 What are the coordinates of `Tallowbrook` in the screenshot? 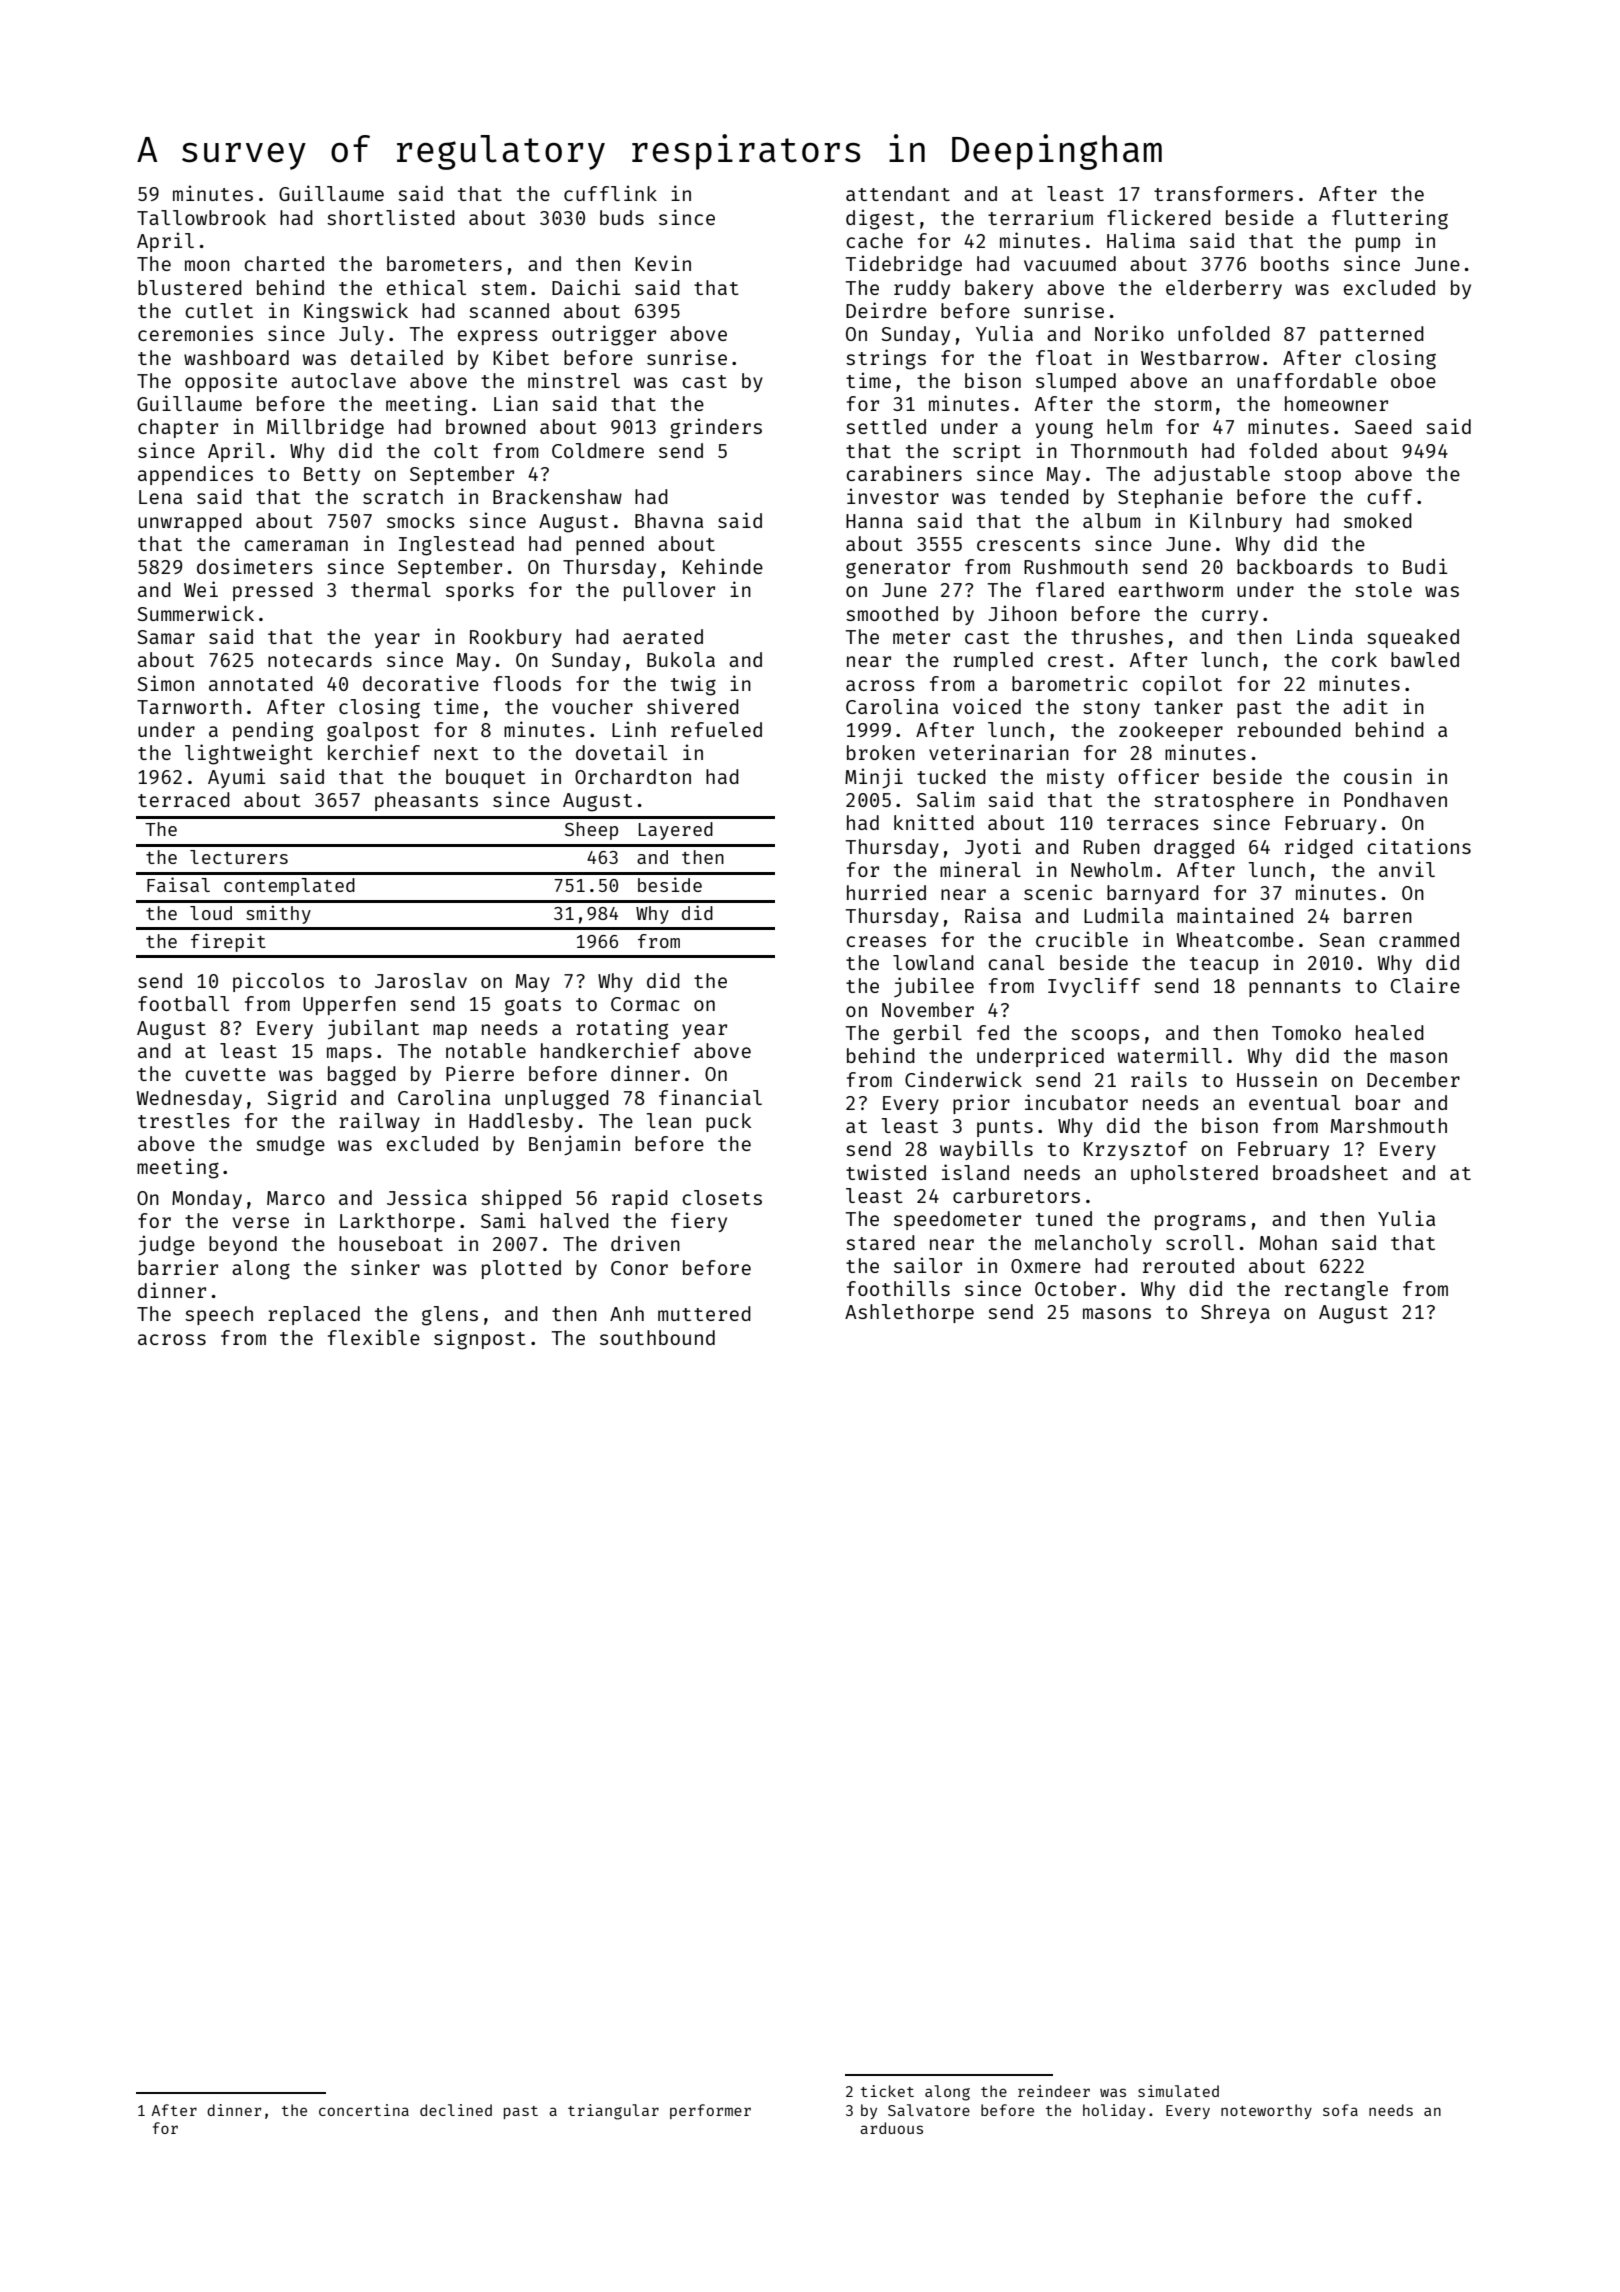 It's located at (201, 217).
